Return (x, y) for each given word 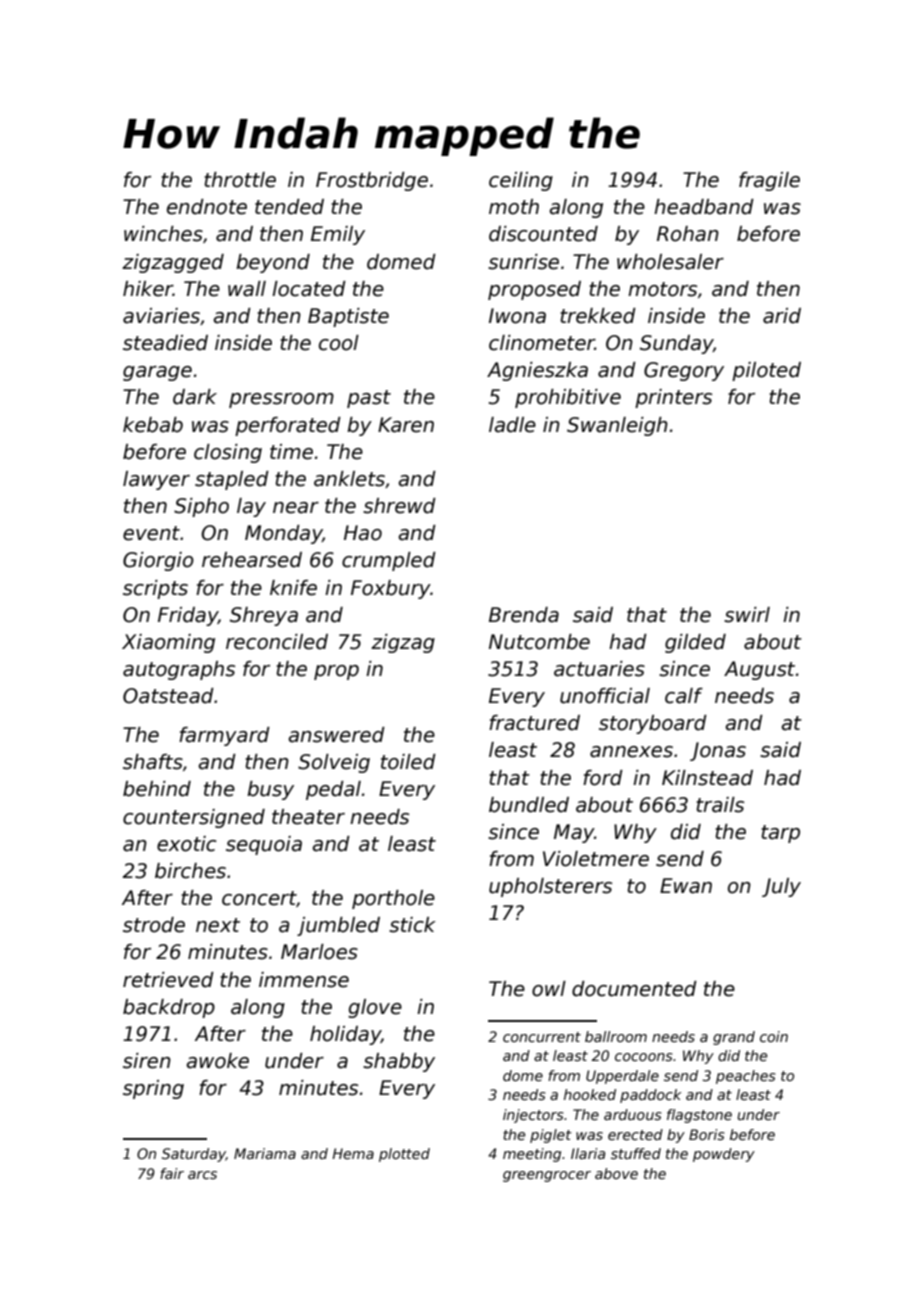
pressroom (281, 400)
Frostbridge (372, 181)
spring (153, 1089)
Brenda (524, 615)
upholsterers (550, 887)
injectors (533, 1116)
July (781, 887)
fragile (769, 181)
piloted (766, 371)
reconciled (277, 642)
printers (673, 398)
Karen (406, 425)
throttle (240, 180)
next (218, 925)
